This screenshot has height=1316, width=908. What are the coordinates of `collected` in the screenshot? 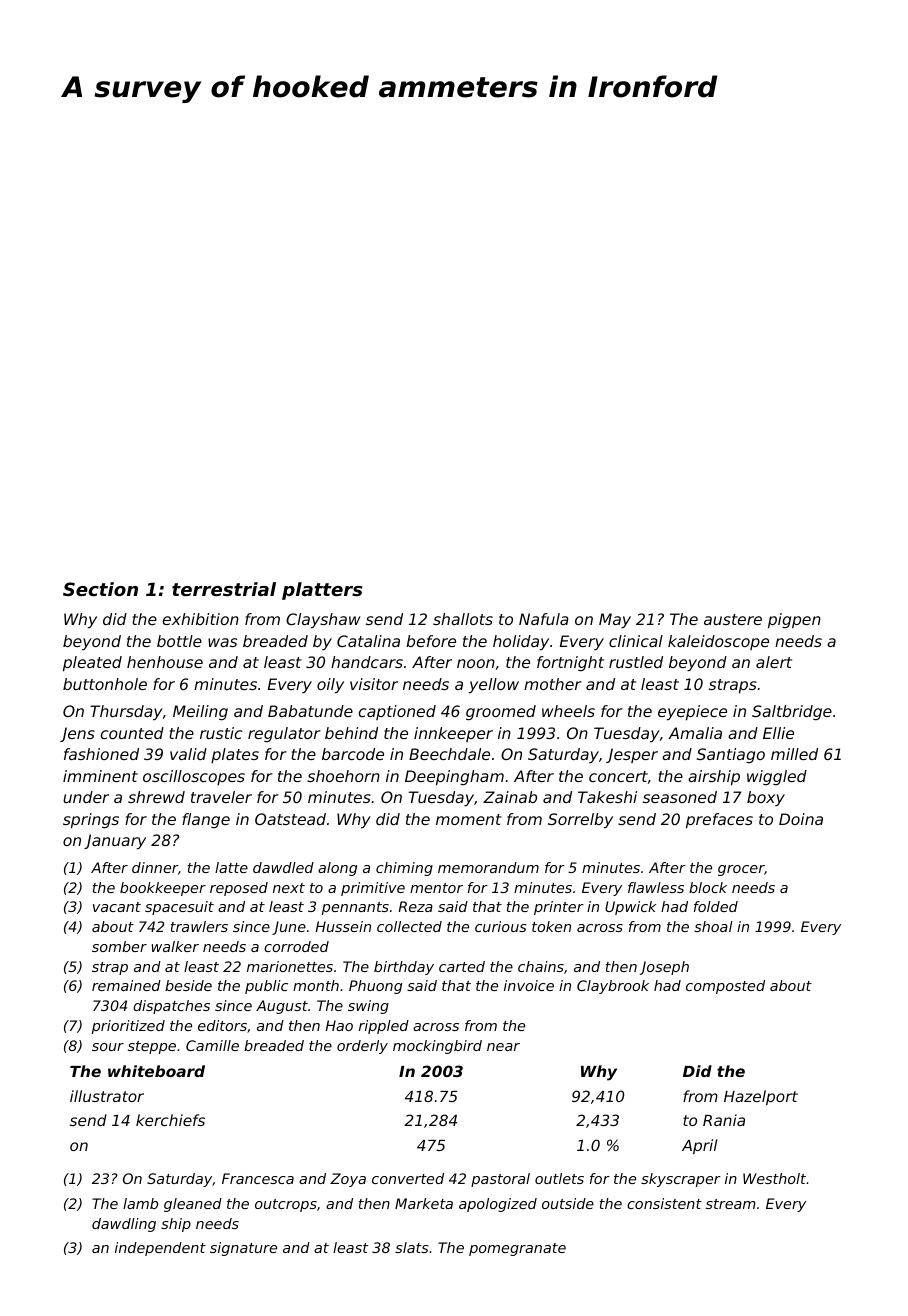 It's located at (409, 926).
